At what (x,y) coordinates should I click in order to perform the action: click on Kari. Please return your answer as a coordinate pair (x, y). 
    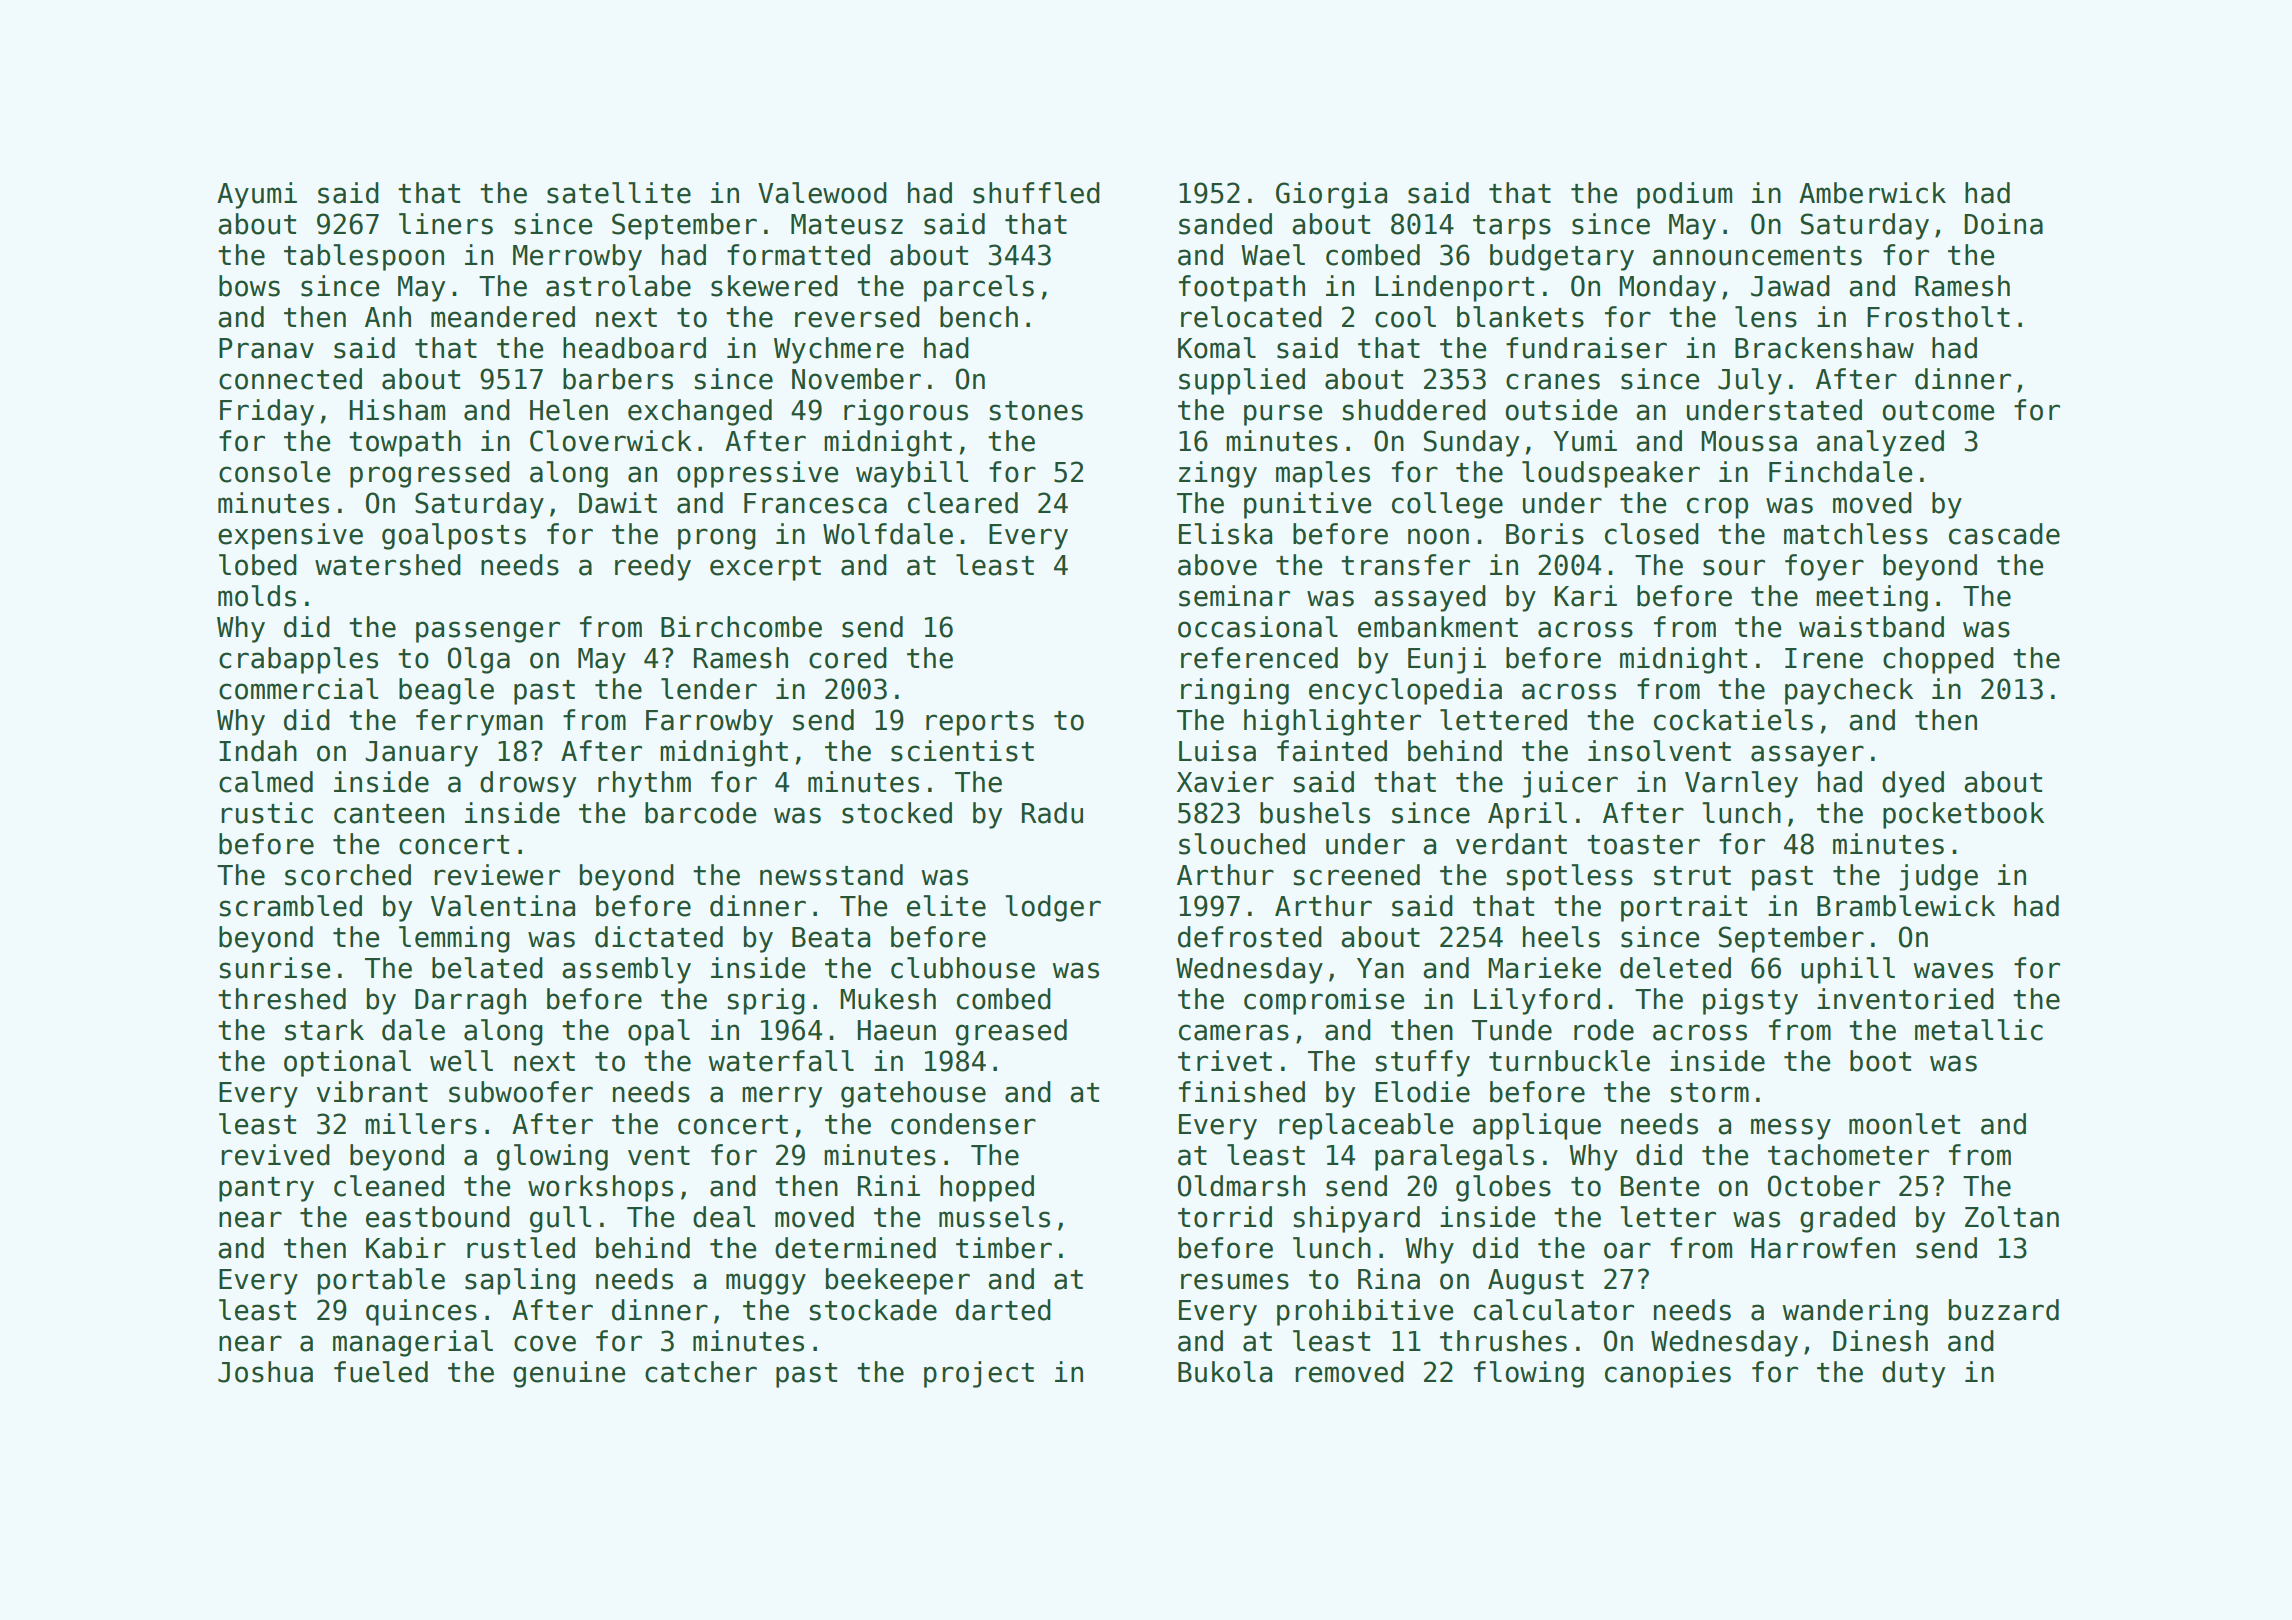
    Looking at the image, I should click on (1585, 596).
